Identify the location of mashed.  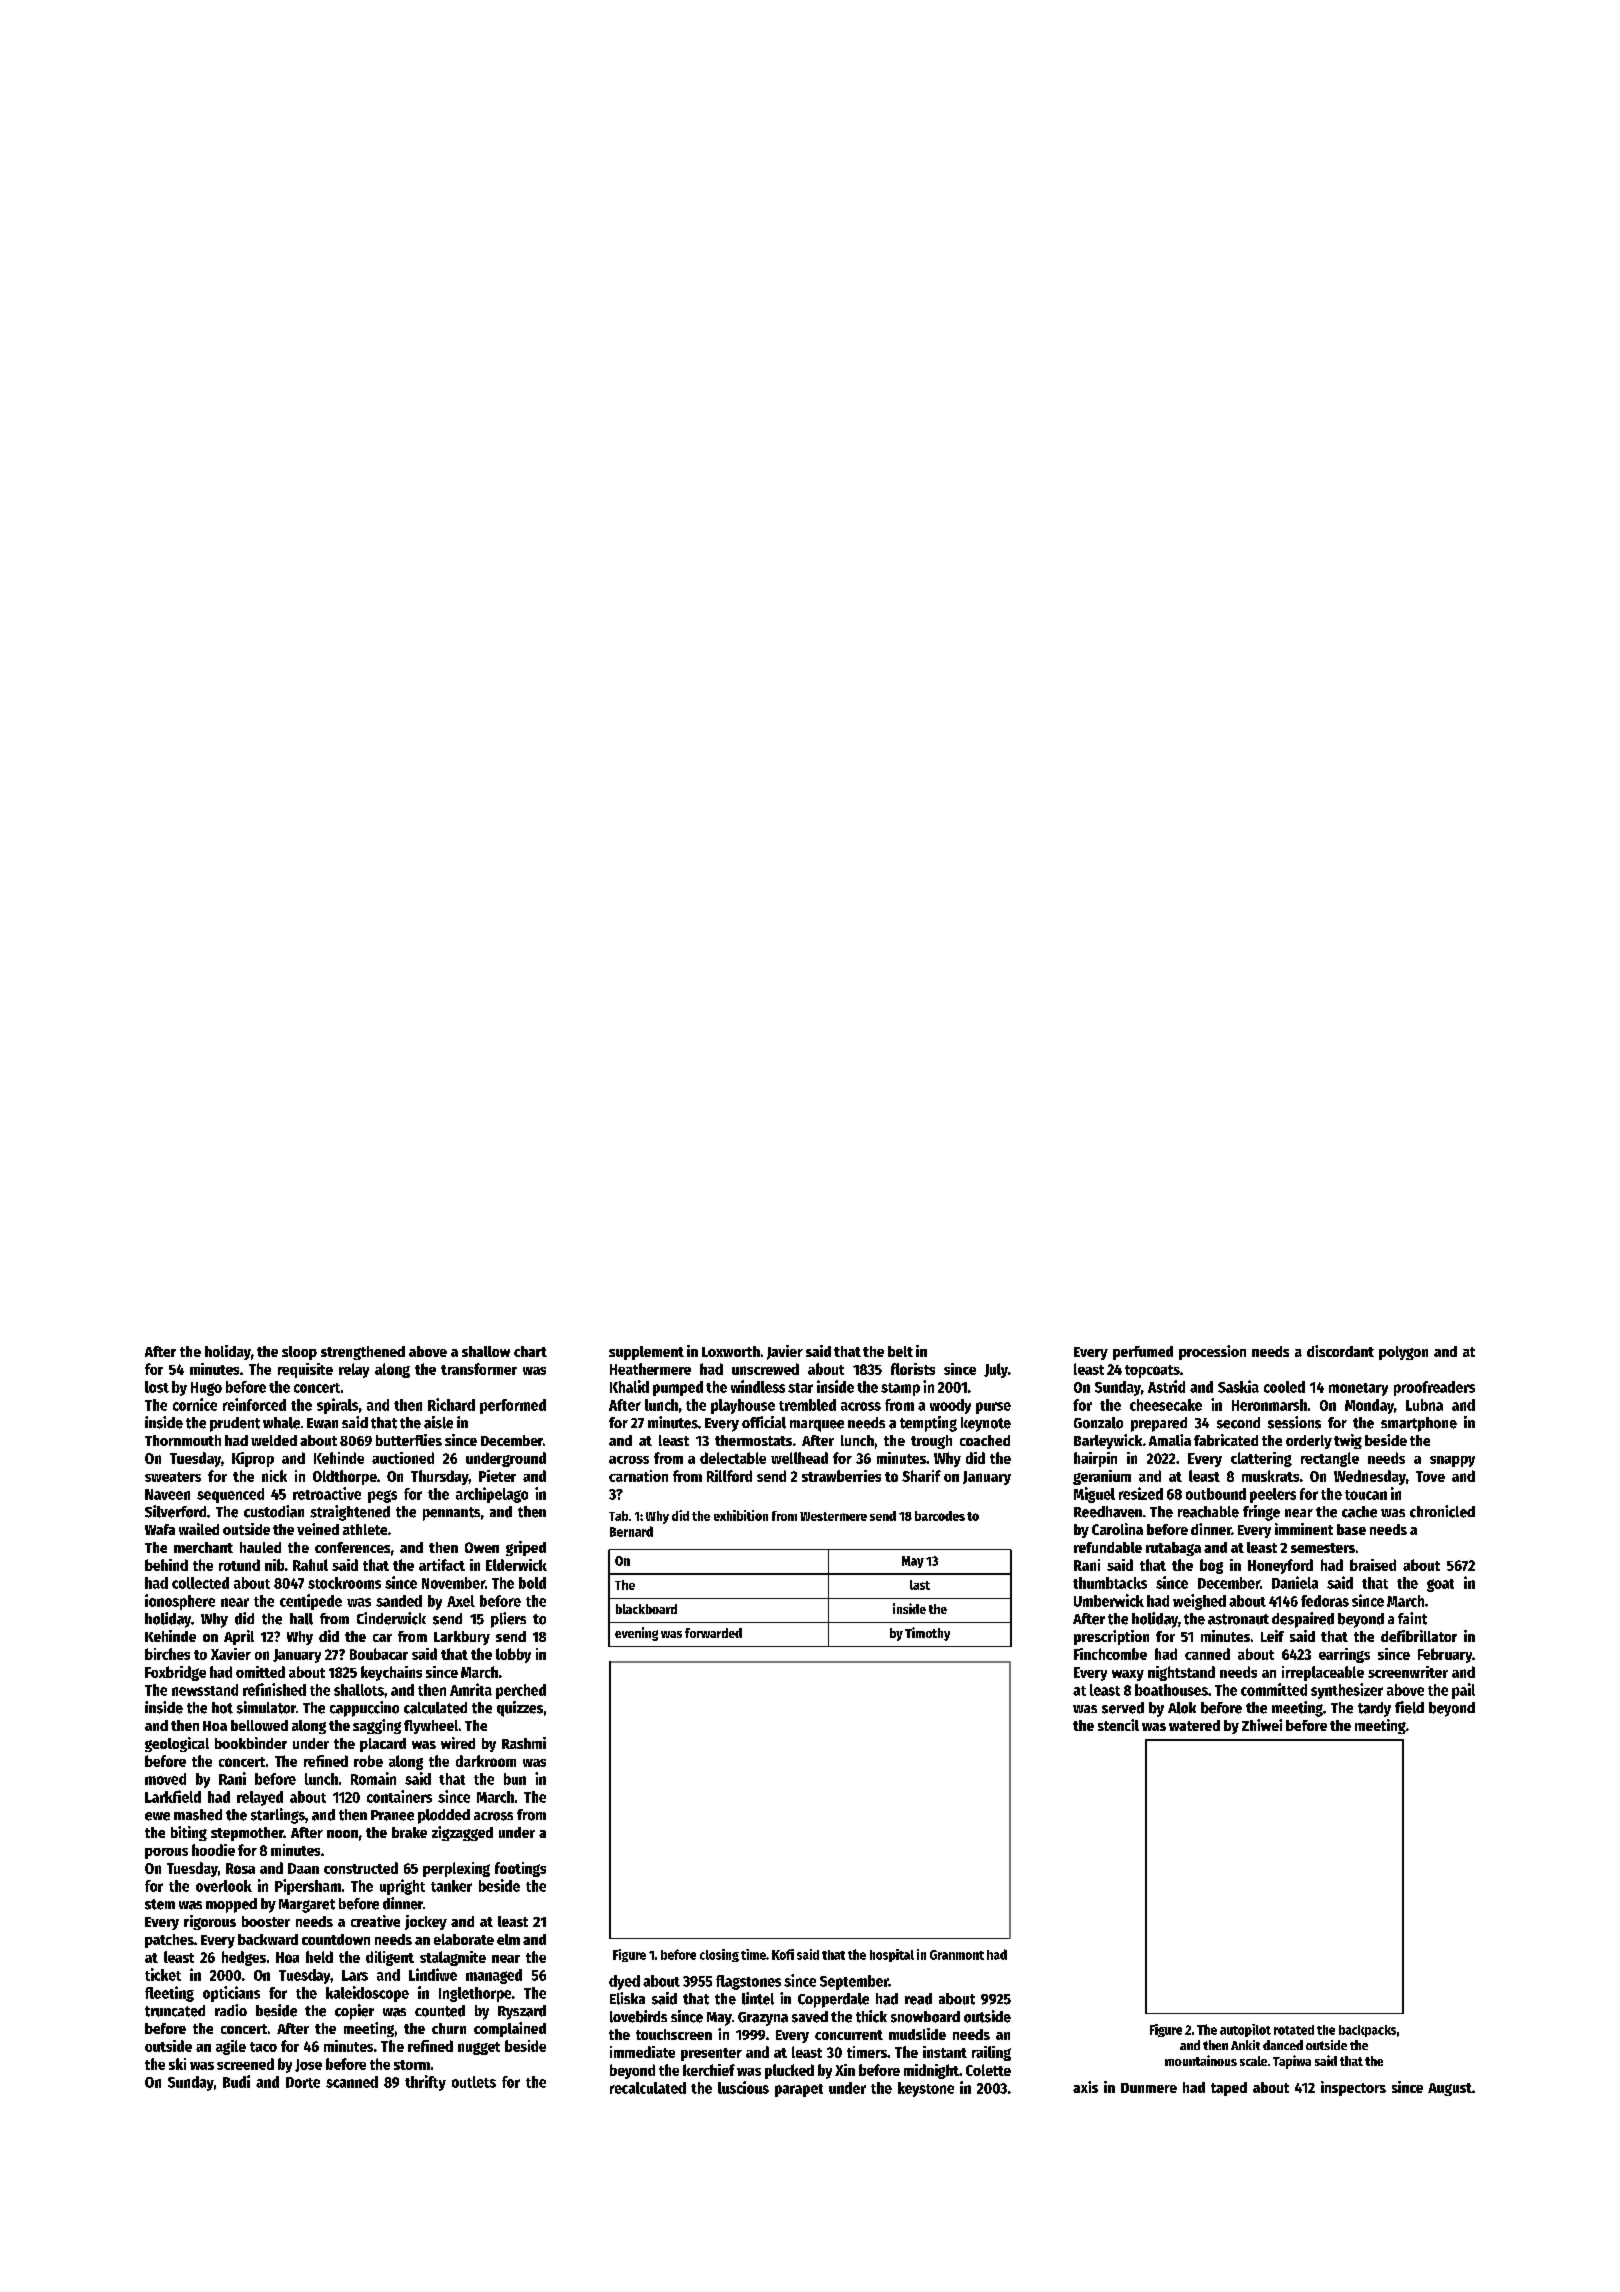
(198, 1815).
